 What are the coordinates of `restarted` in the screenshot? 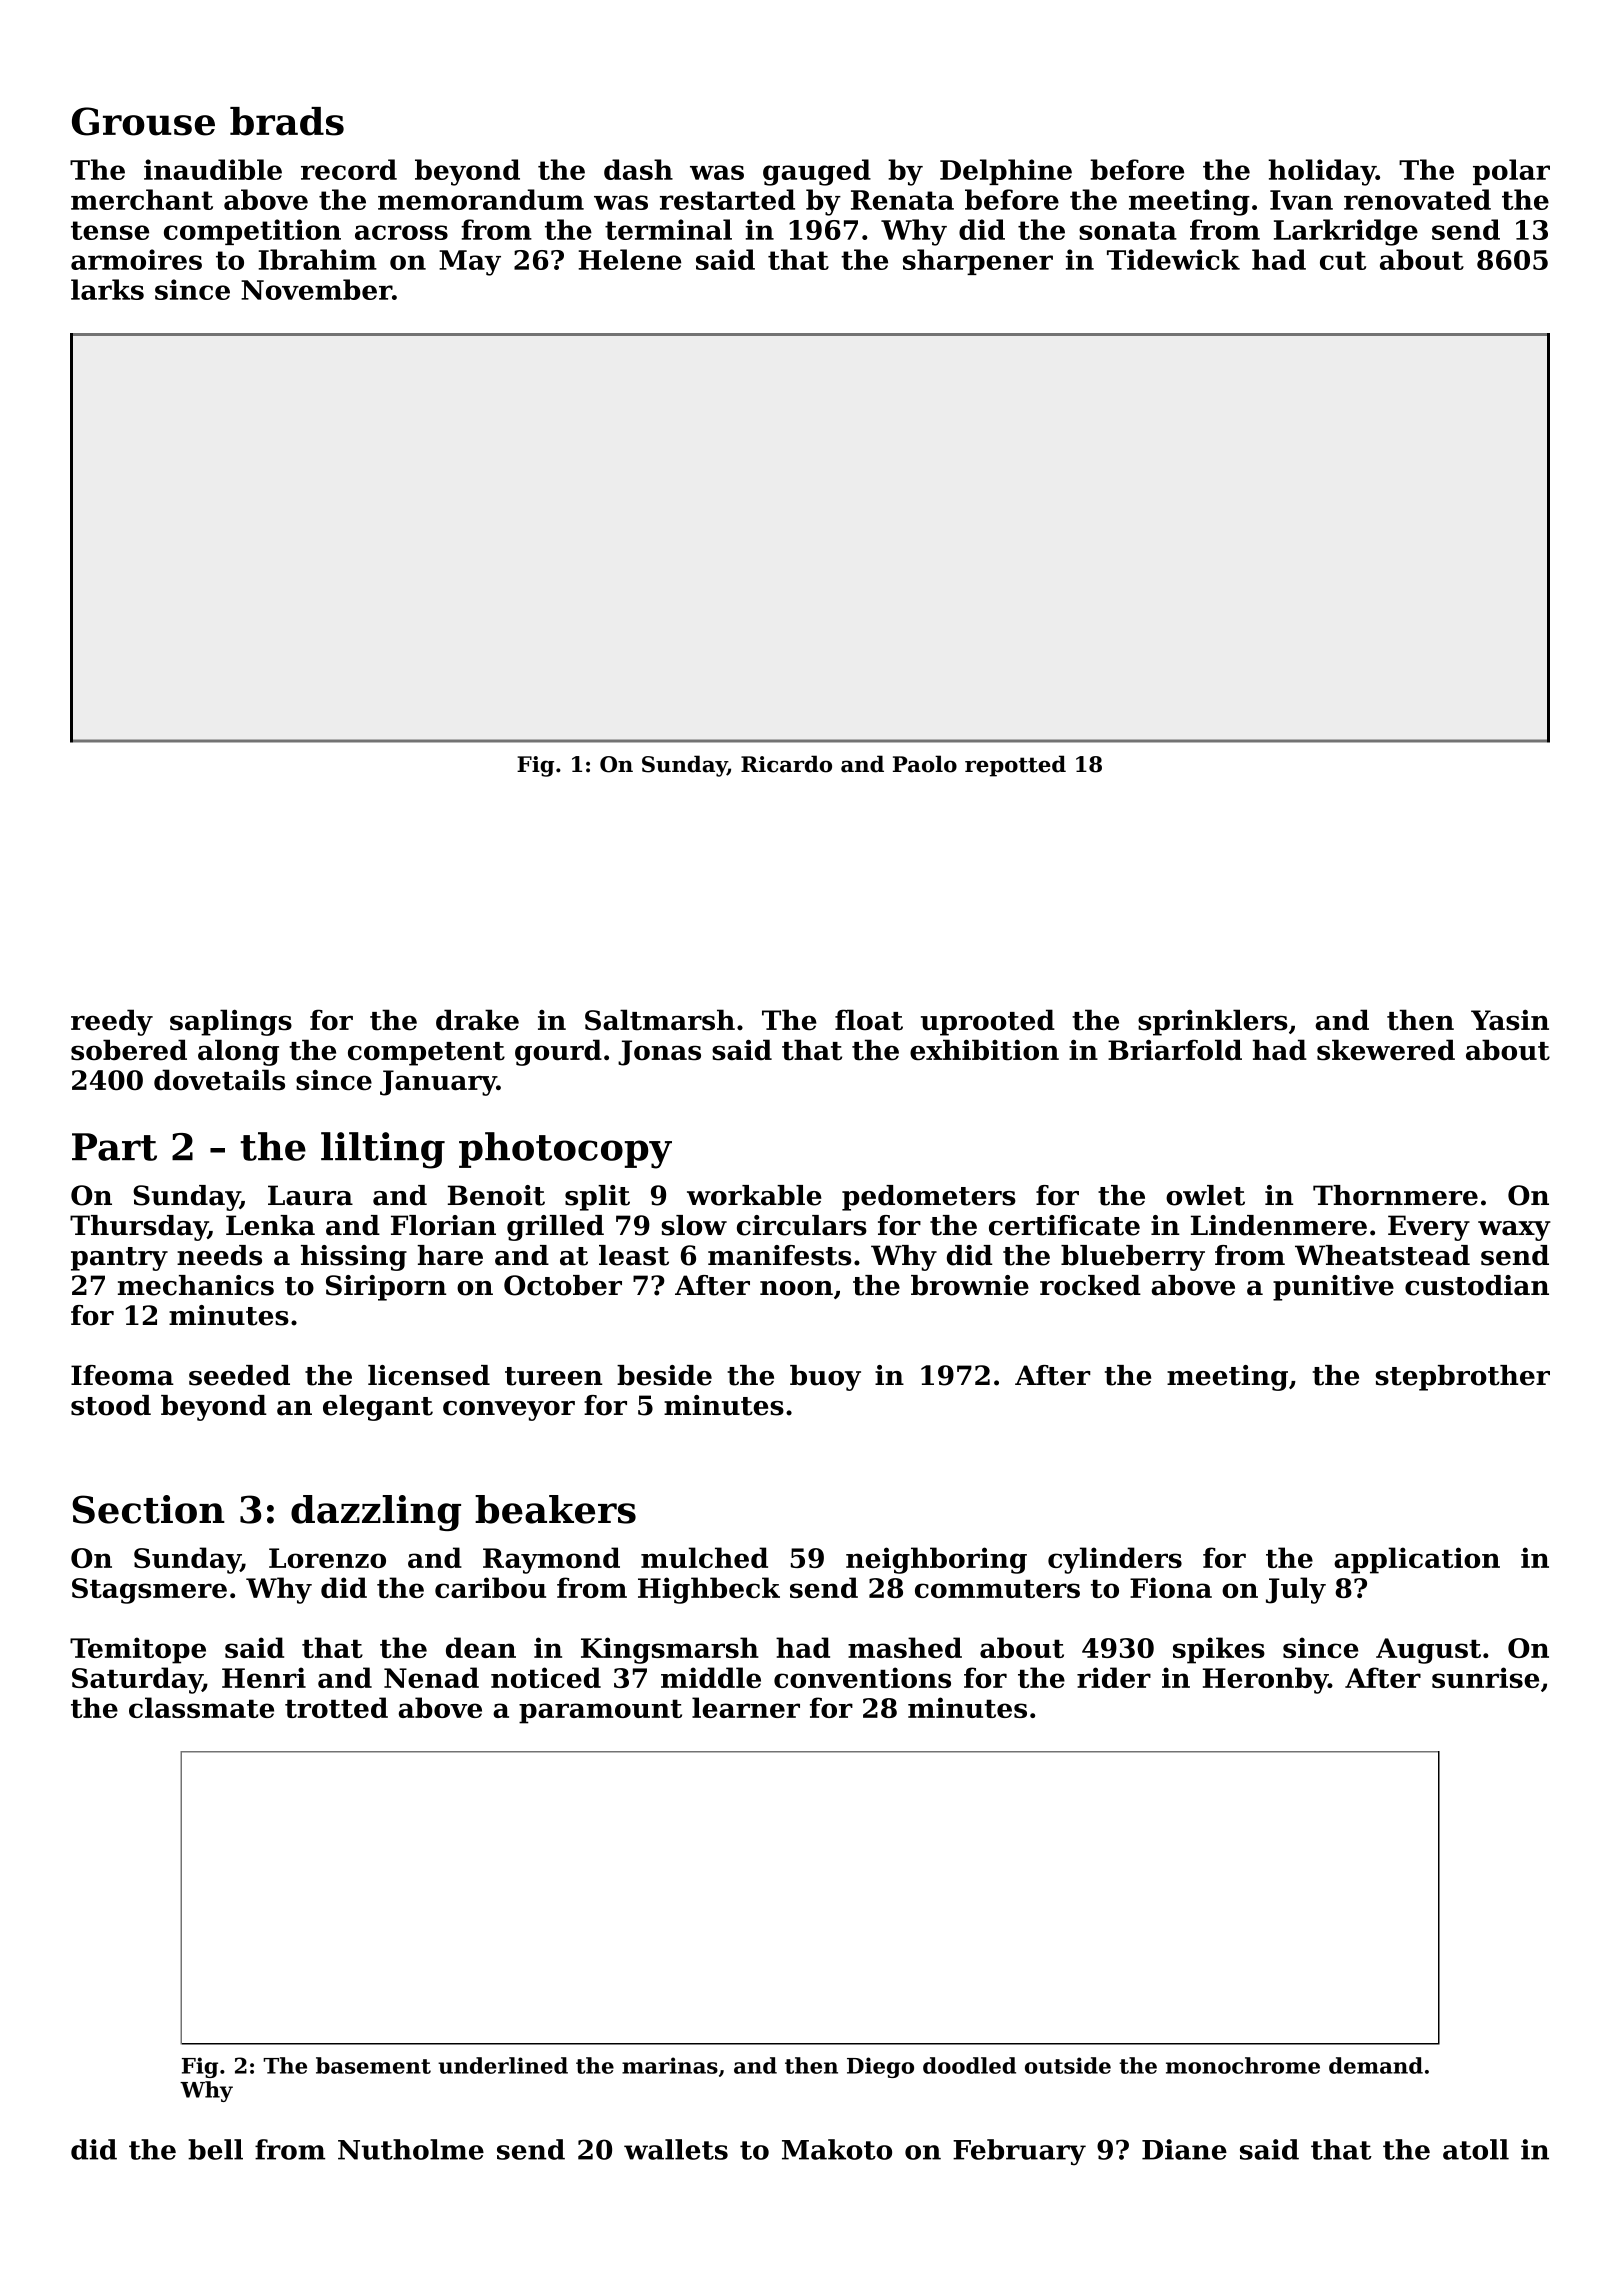 It's located at (727, 199).
